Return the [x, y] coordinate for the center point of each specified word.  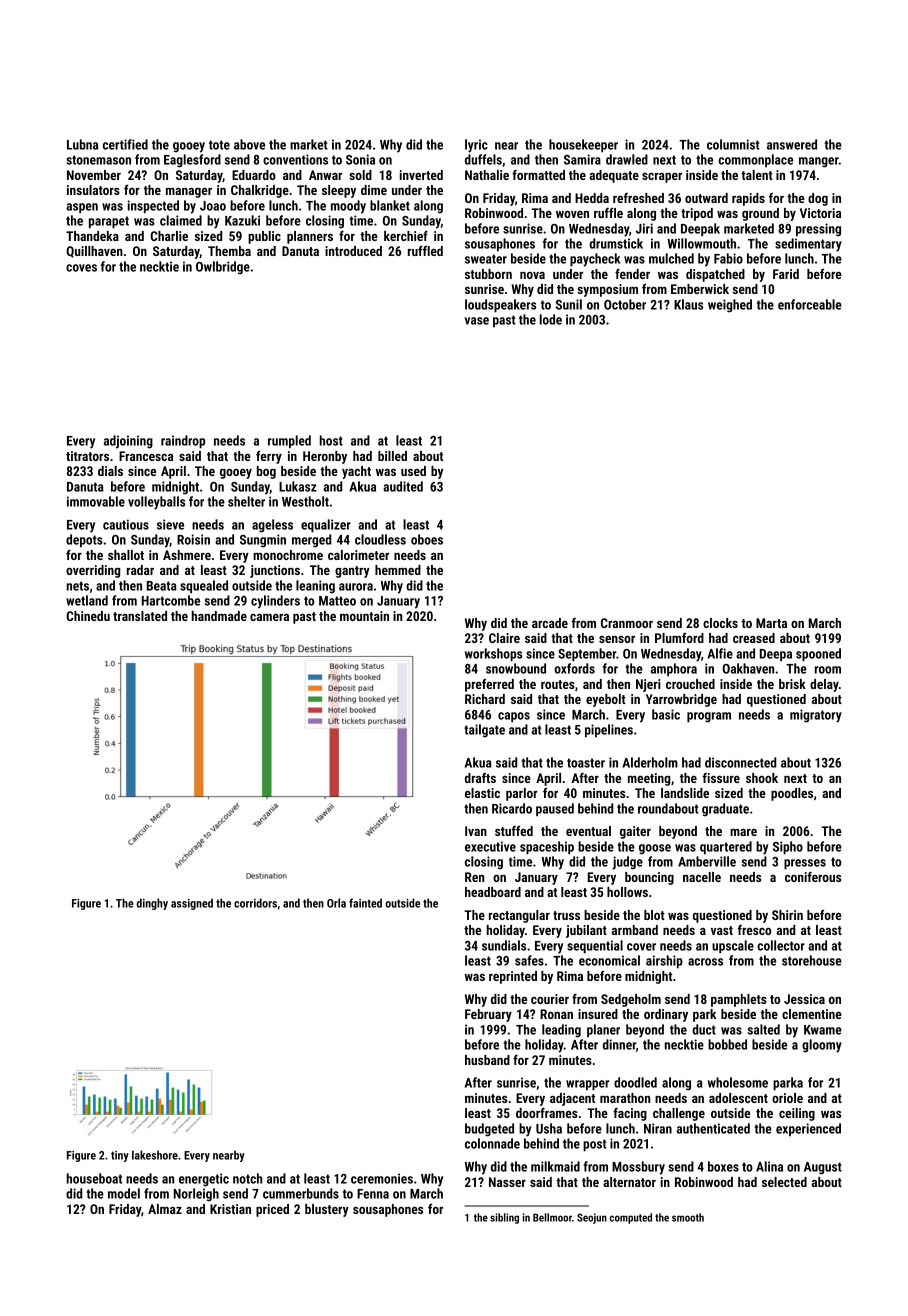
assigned [192, 904]
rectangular [519, 916]
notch [247, 1178]
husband [487, 1060]
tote [219, 145]
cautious [126, 524]
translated [140, 616]
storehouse [812, 960]
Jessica [804, 999]
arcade [550, 623]
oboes [427, 539]
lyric [476, 146]
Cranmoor [627, 623]
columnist [733, 144]
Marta [771, 623]
